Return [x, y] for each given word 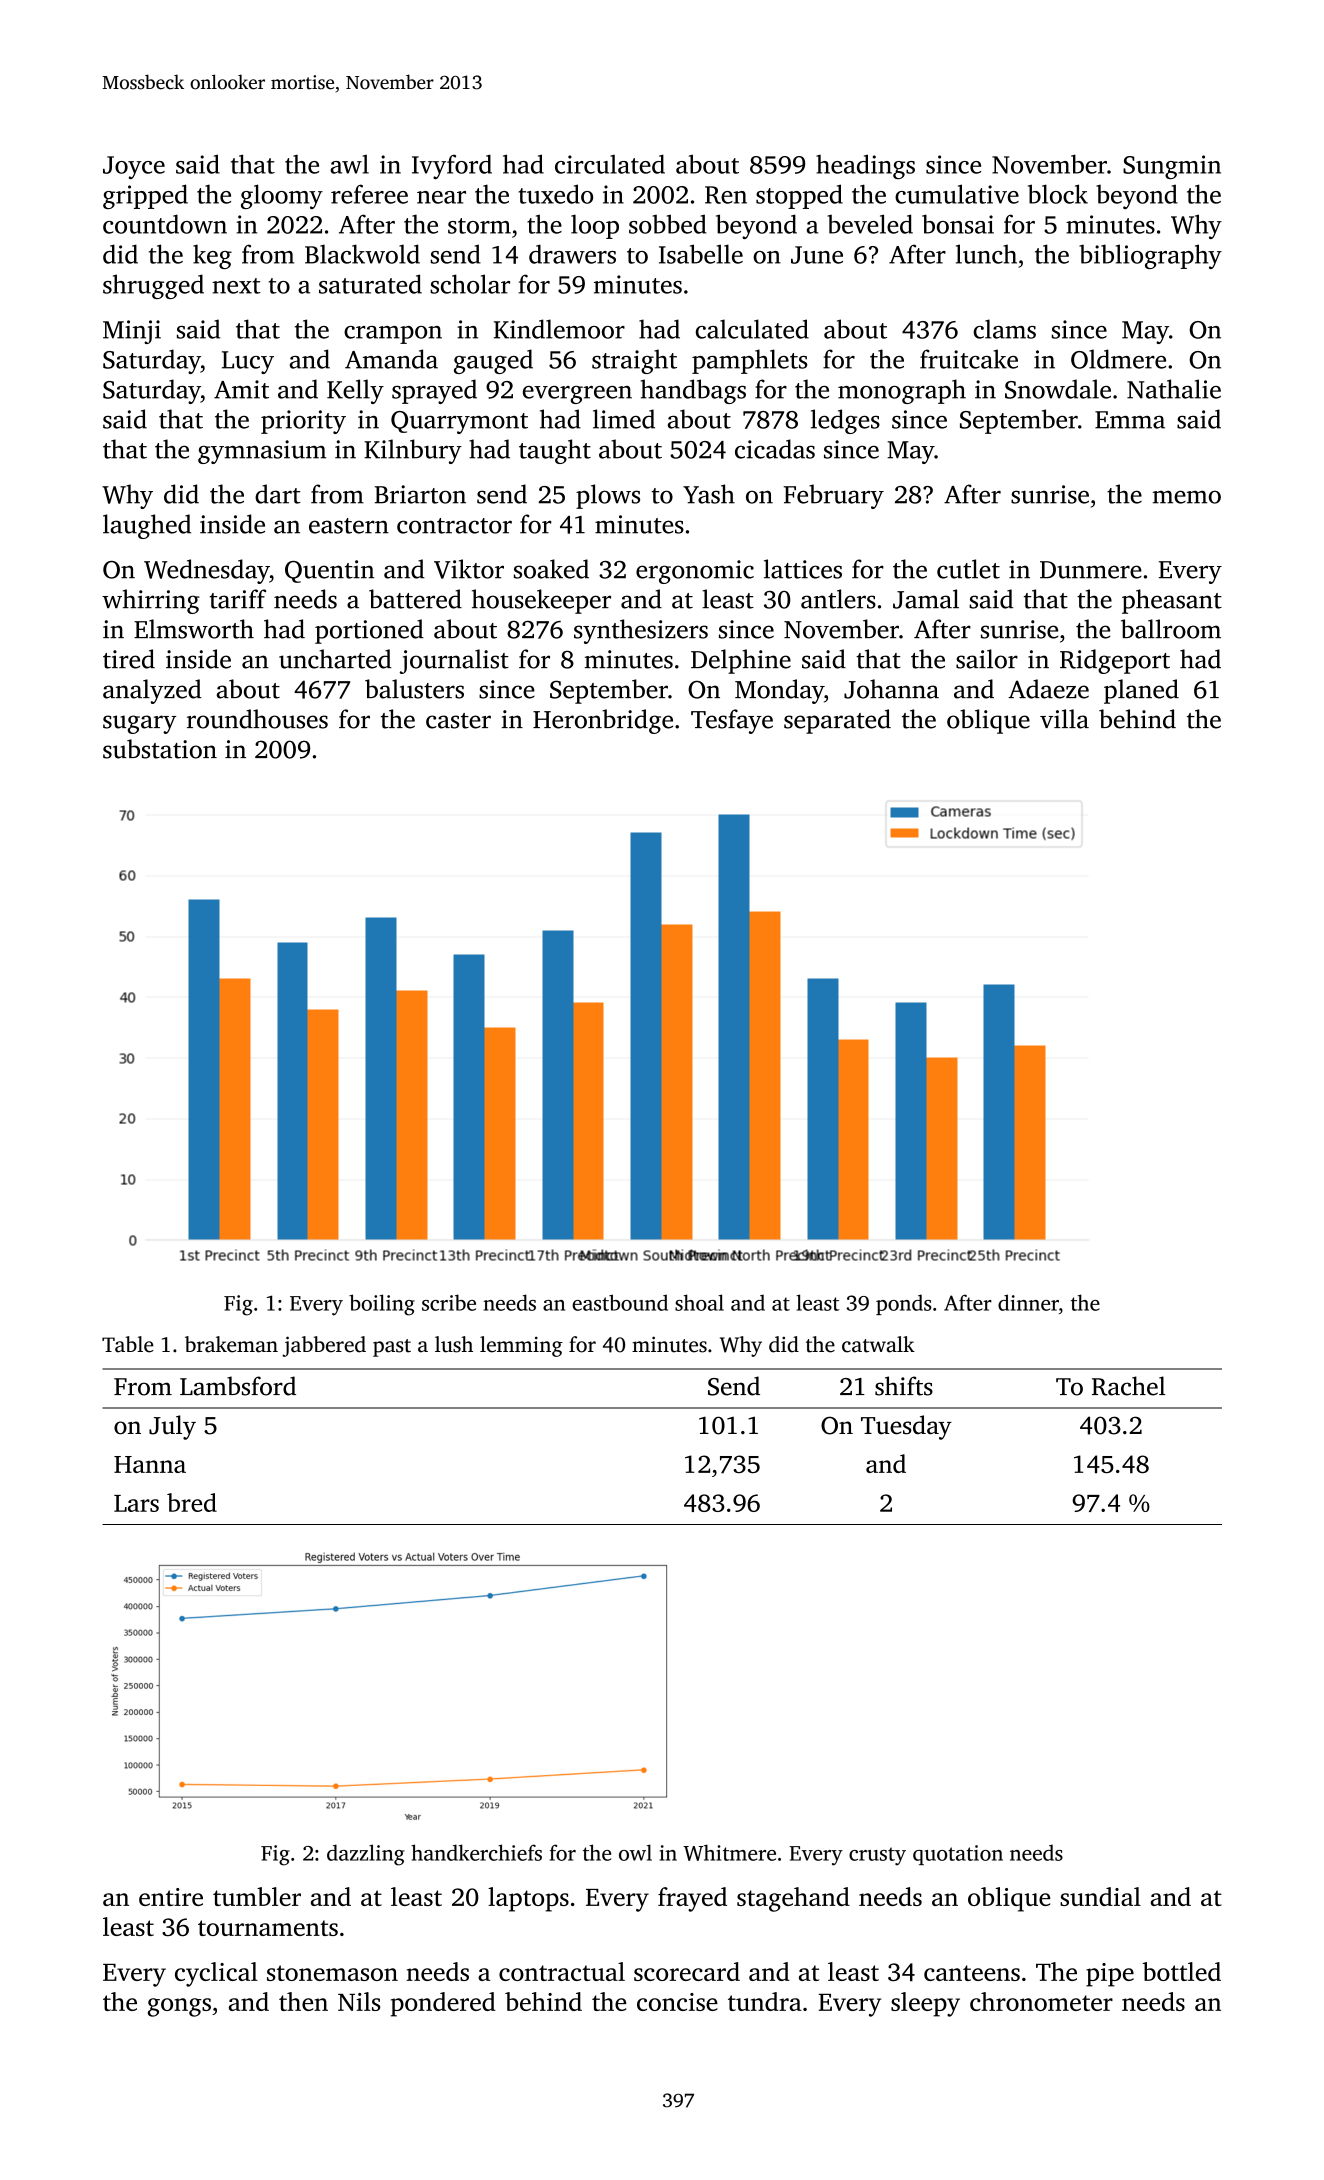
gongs [179, 2007]
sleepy [925, 2004]
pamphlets [749, 361]
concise [677, 2002]
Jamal [926, 599]
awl [349, 164]
